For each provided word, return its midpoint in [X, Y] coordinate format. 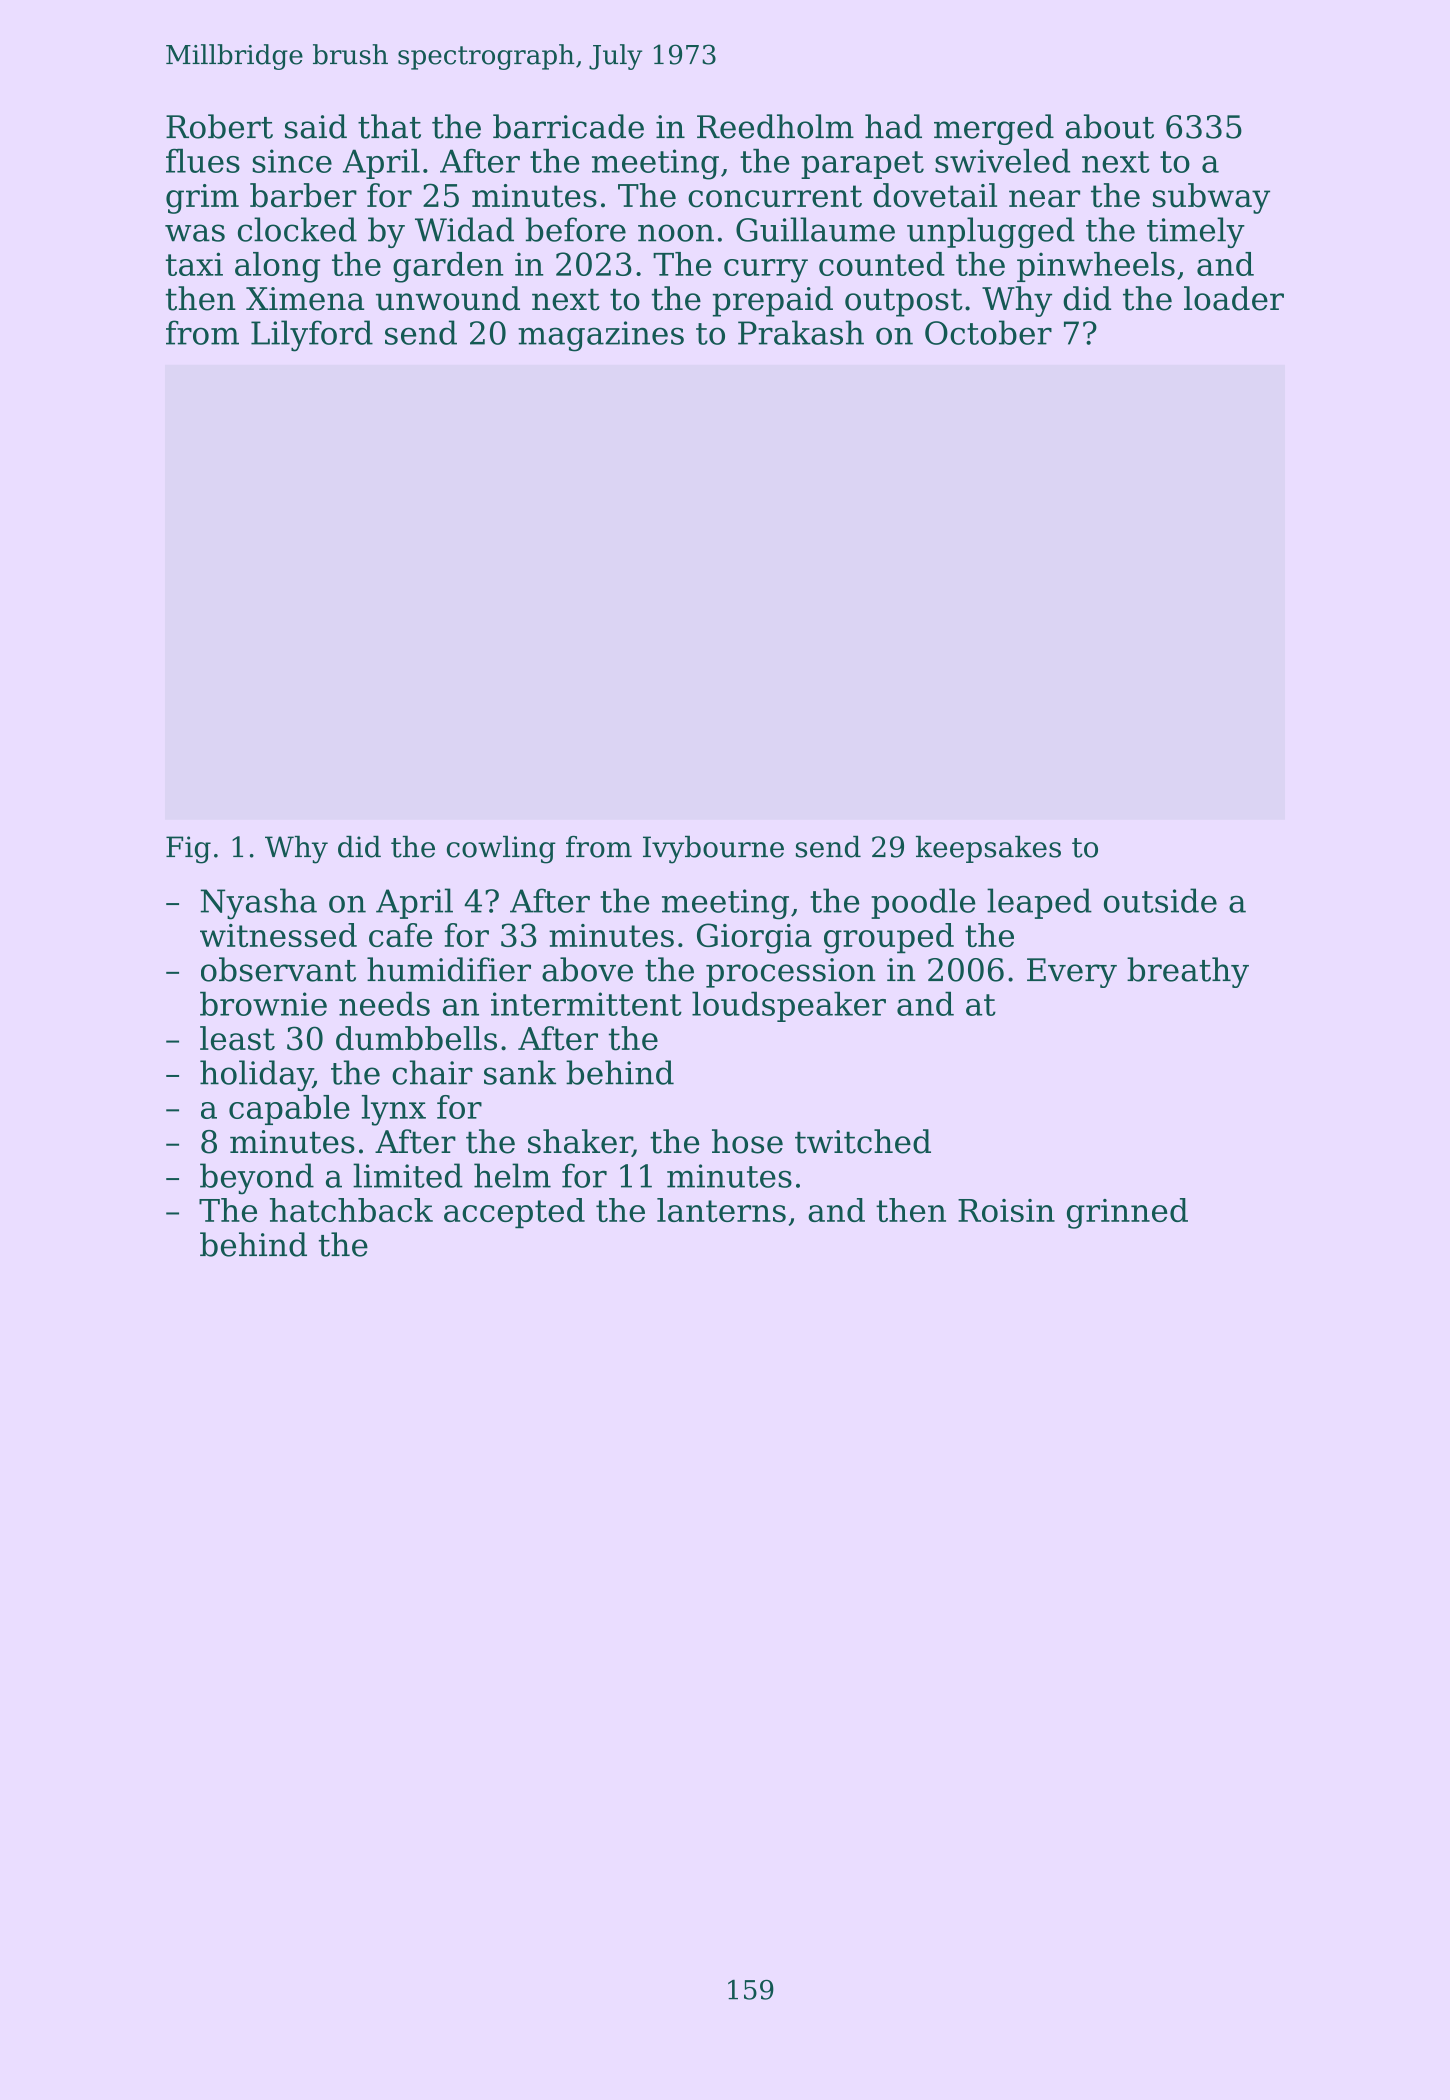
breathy [1188, 972]
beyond [257, 1179]
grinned [1127, 1213]
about [1110, 126]
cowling [501, 850]
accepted [514, 1213]
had [893, 126]
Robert [219, 126]
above [587, 969]
